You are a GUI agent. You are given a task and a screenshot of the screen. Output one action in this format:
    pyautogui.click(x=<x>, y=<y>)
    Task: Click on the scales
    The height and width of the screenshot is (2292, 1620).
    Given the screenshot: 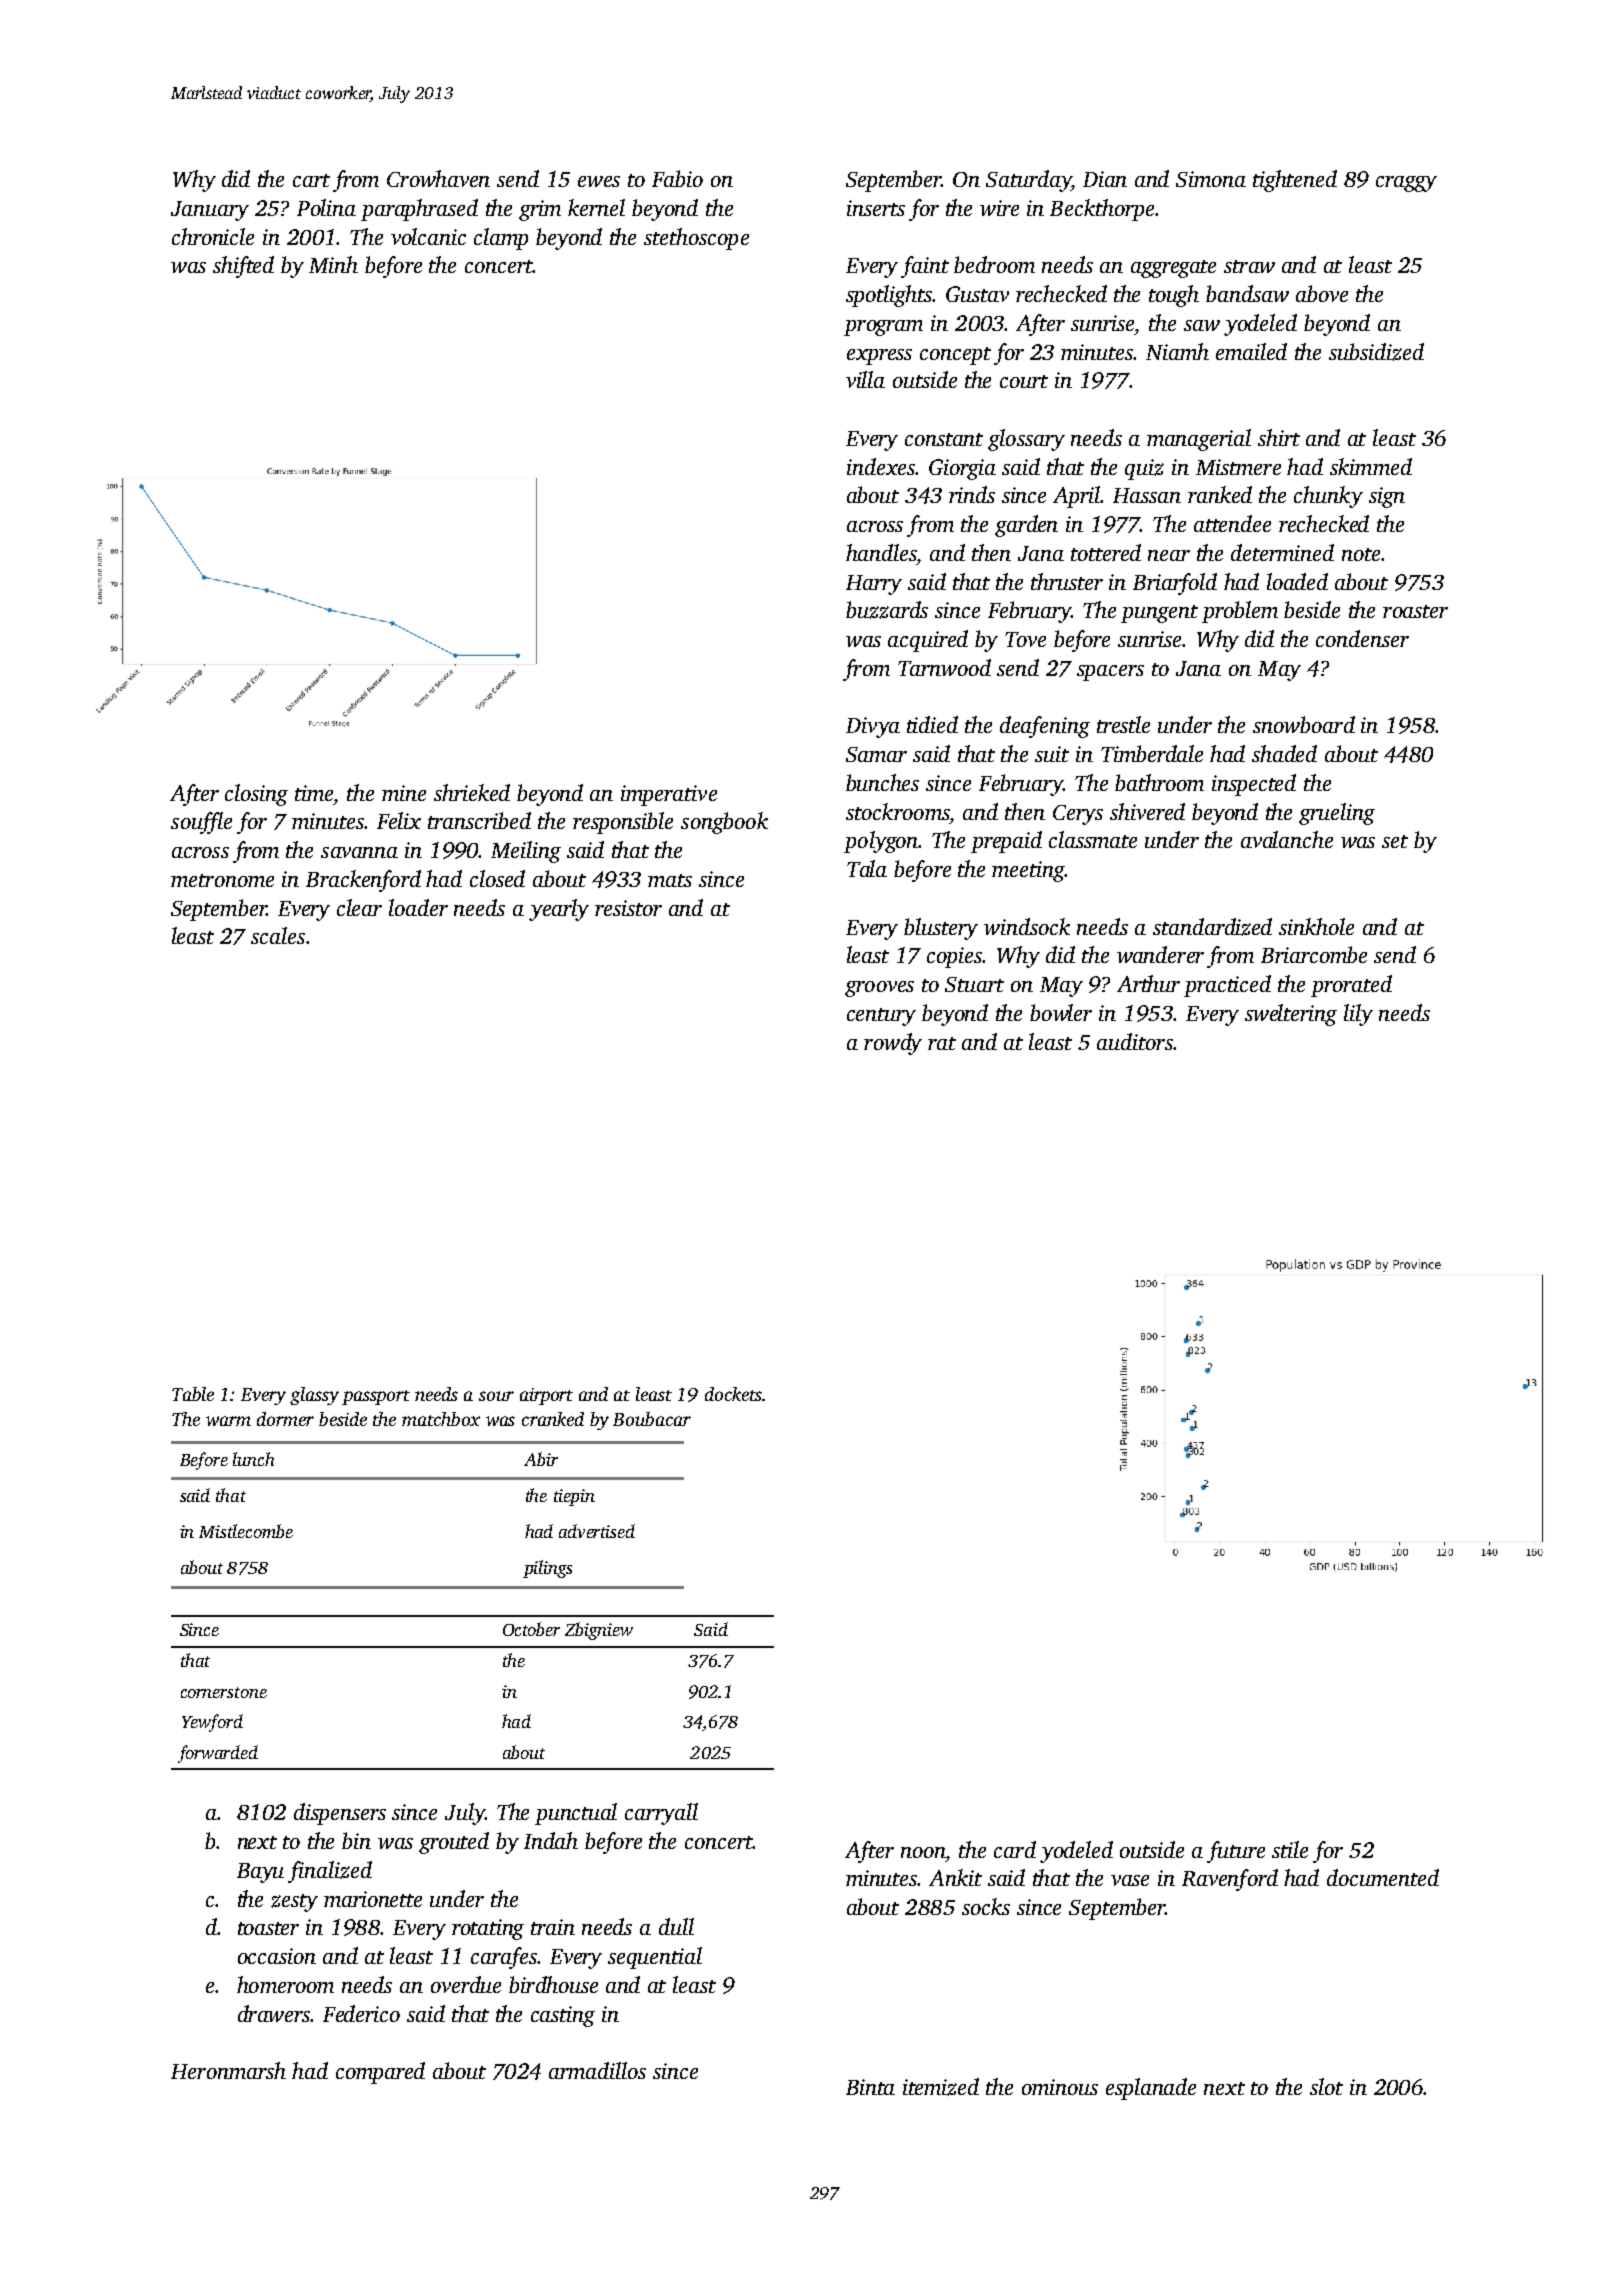 What is the action you would take?
    pyautogui.click(x=278, y=935)
